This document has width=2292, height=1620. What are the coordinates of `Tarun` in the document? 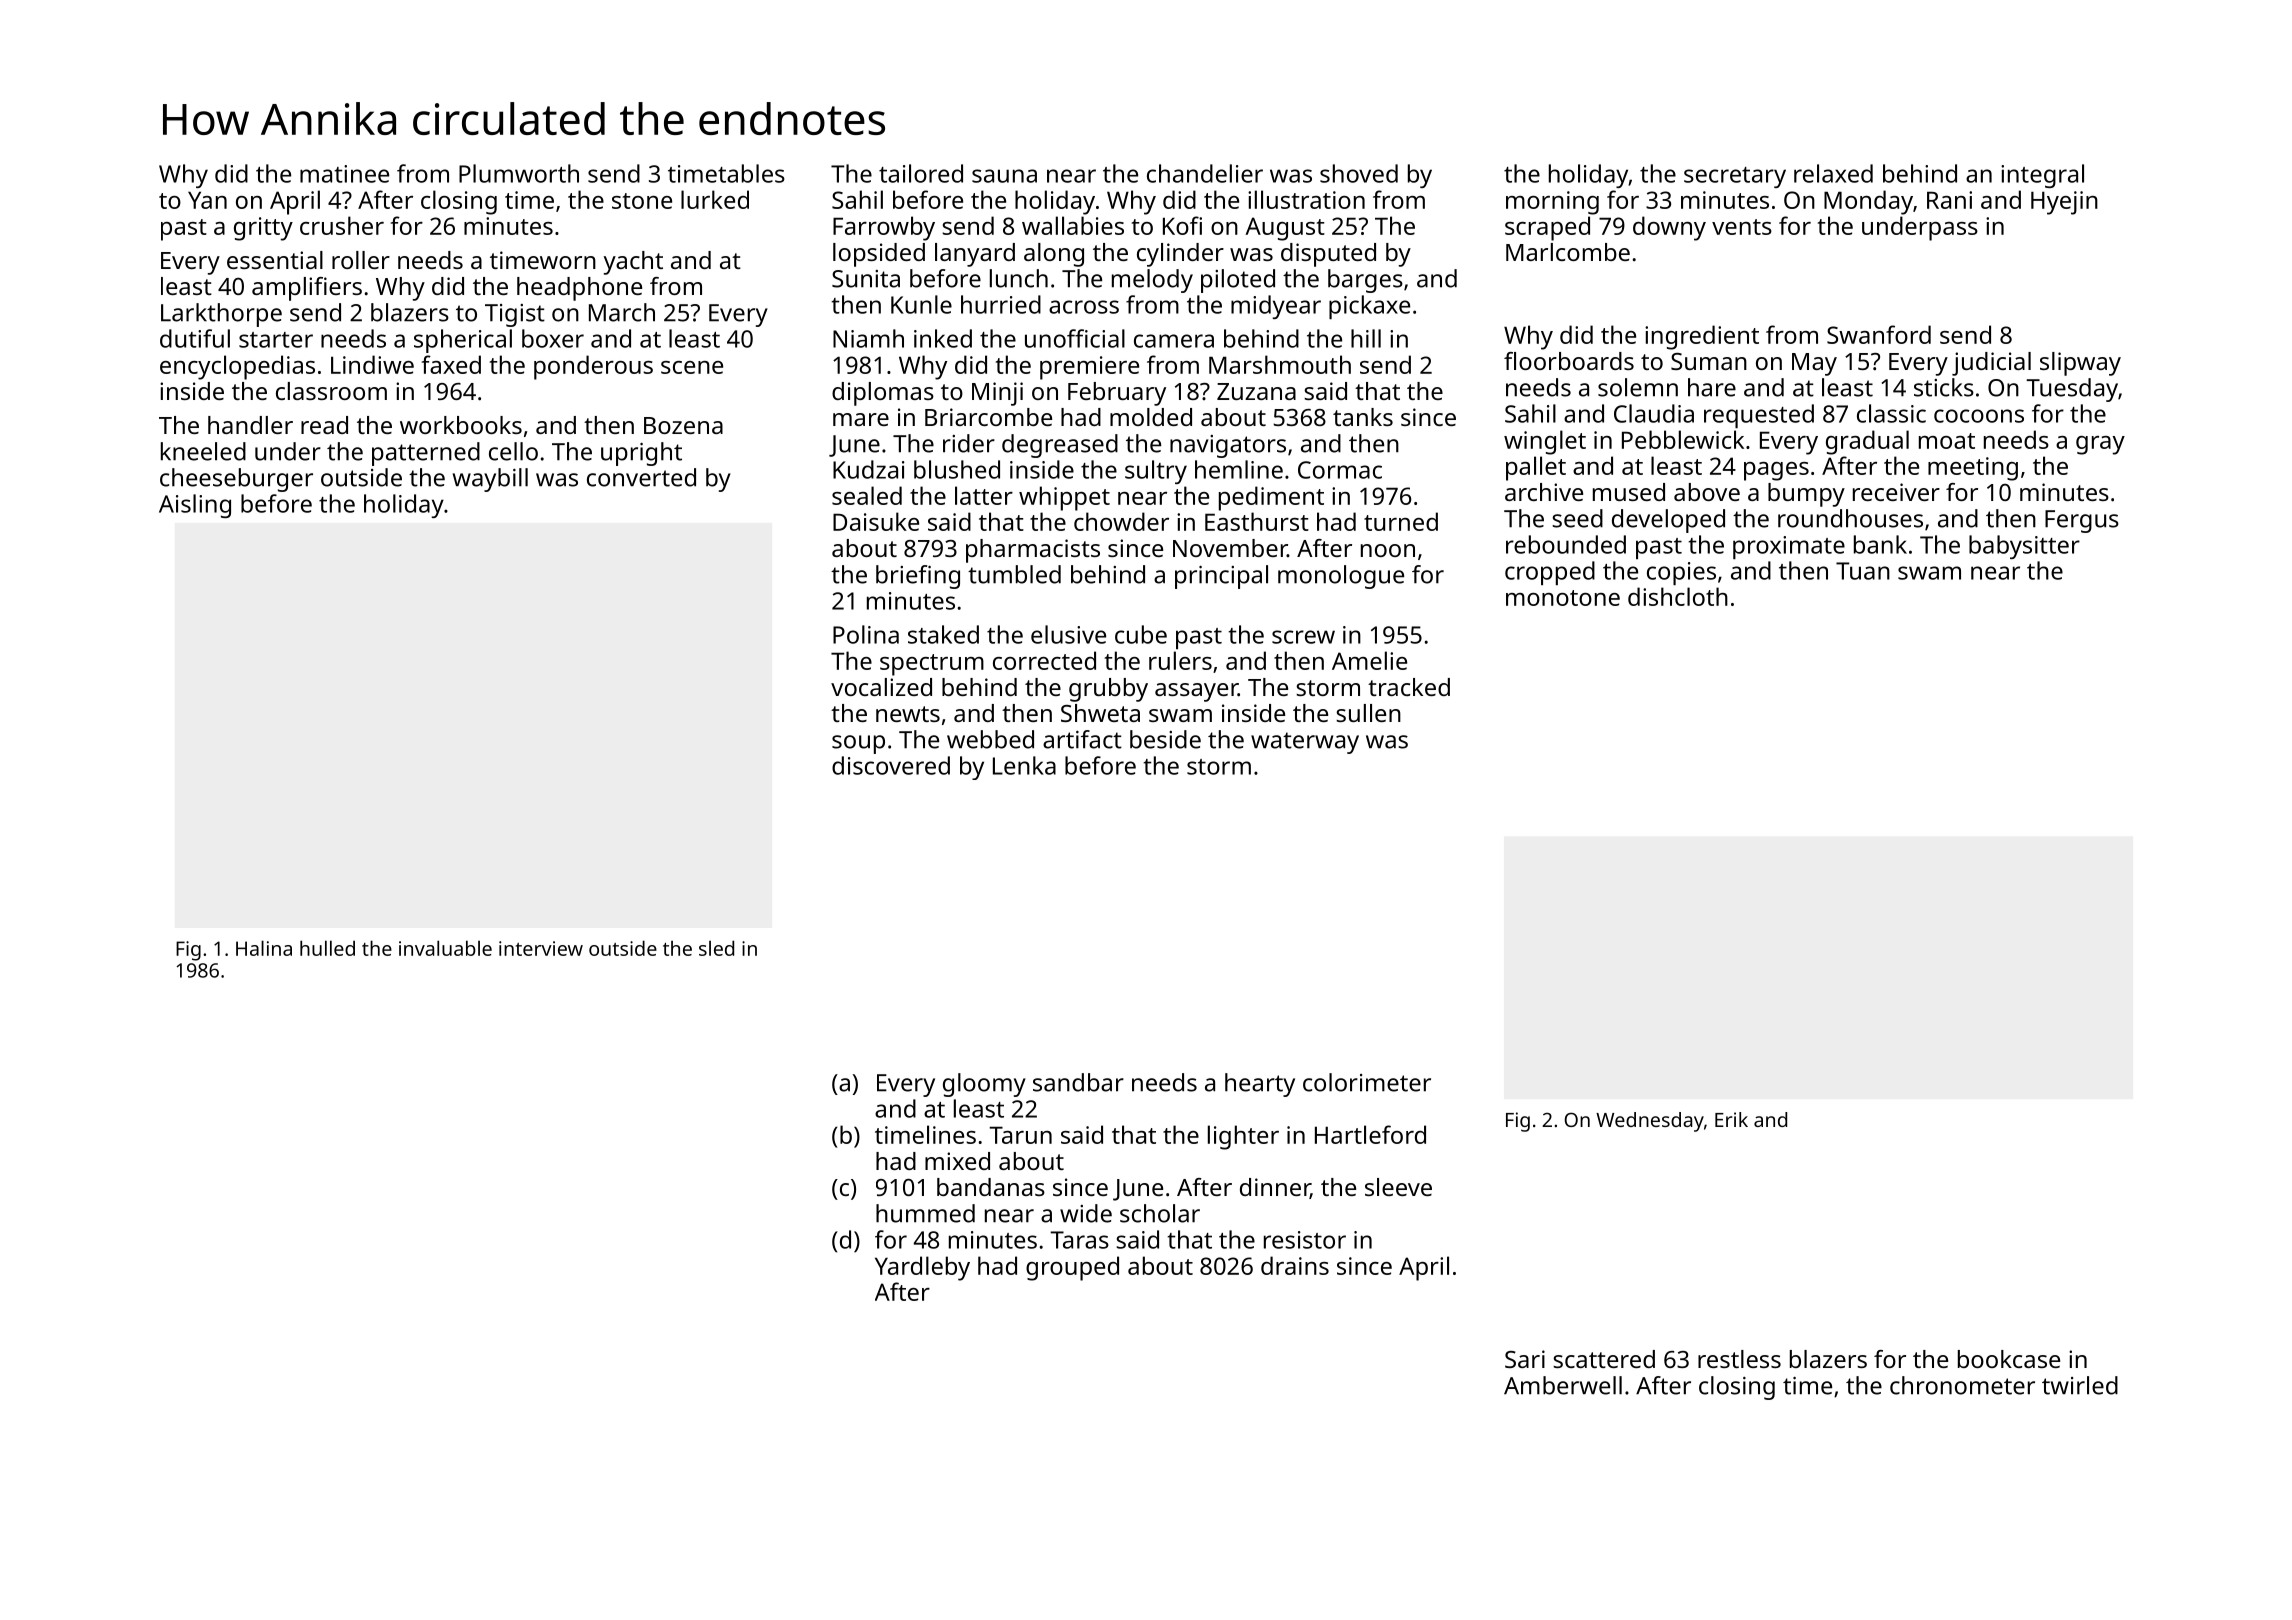 It's located at (1020, 1135).
